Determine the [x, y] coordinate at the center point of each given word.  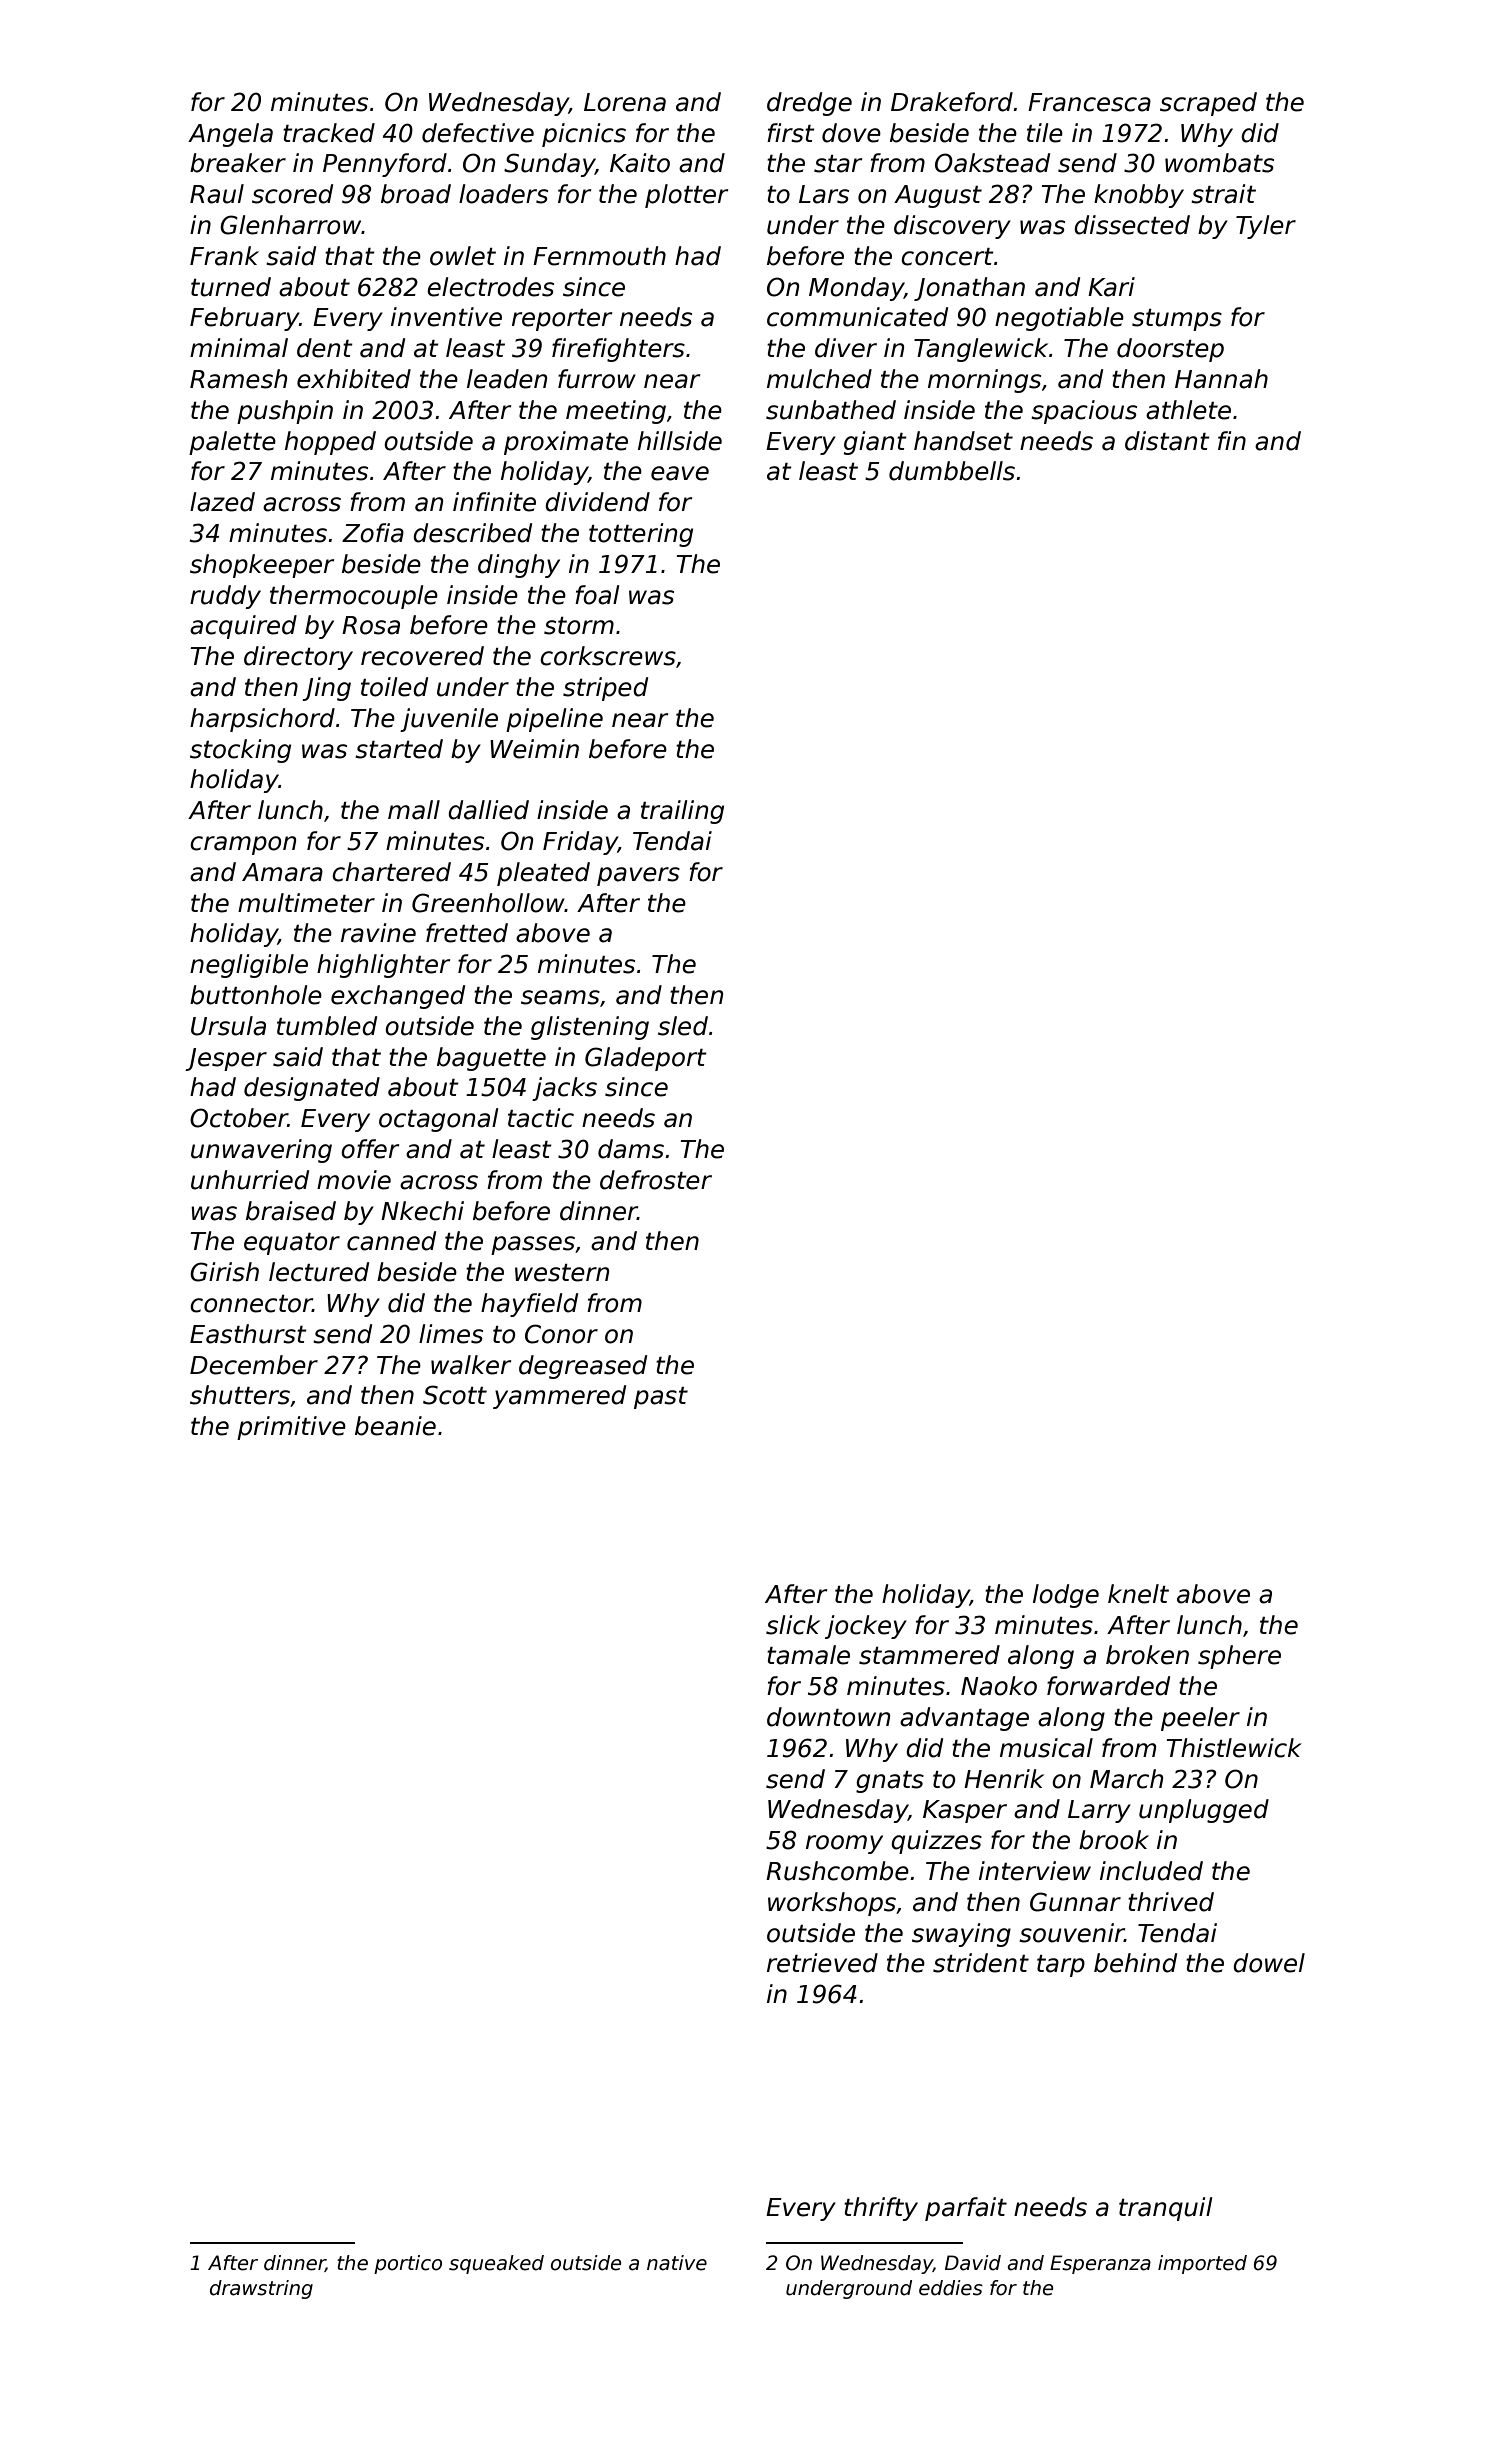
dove [851, 133]
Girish [224, 1272]
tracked [329, 133]
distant [1167, 441]
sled [683, 1026]
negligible [249, 966]
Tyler [1266, 227]
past [661, 1398]
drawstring [261, 2289]
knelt [1138, 1594]
